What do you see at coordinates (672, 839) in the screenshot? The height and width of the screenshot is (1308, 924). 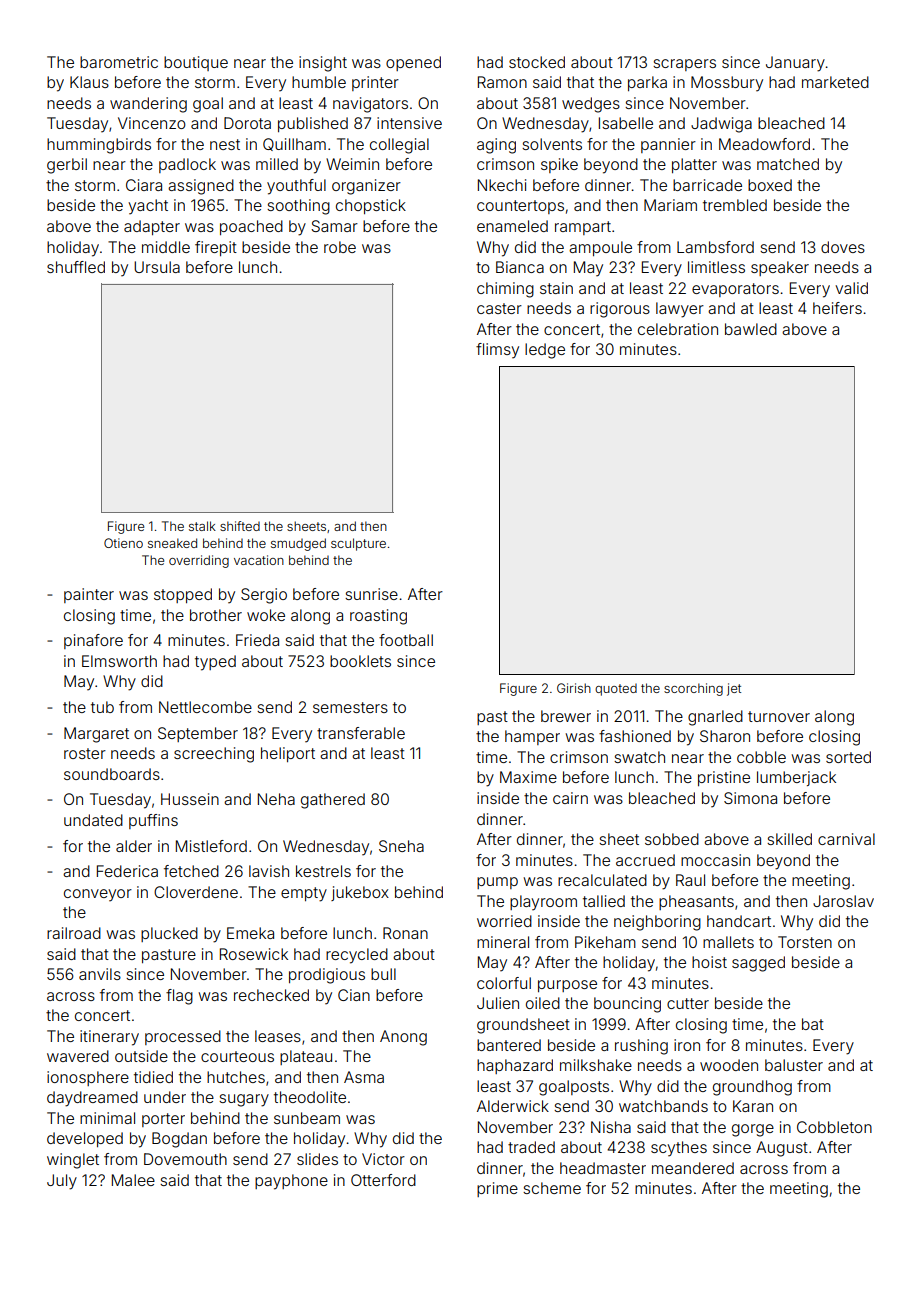 I see `sobbed` at bounding box center [672, 839].
